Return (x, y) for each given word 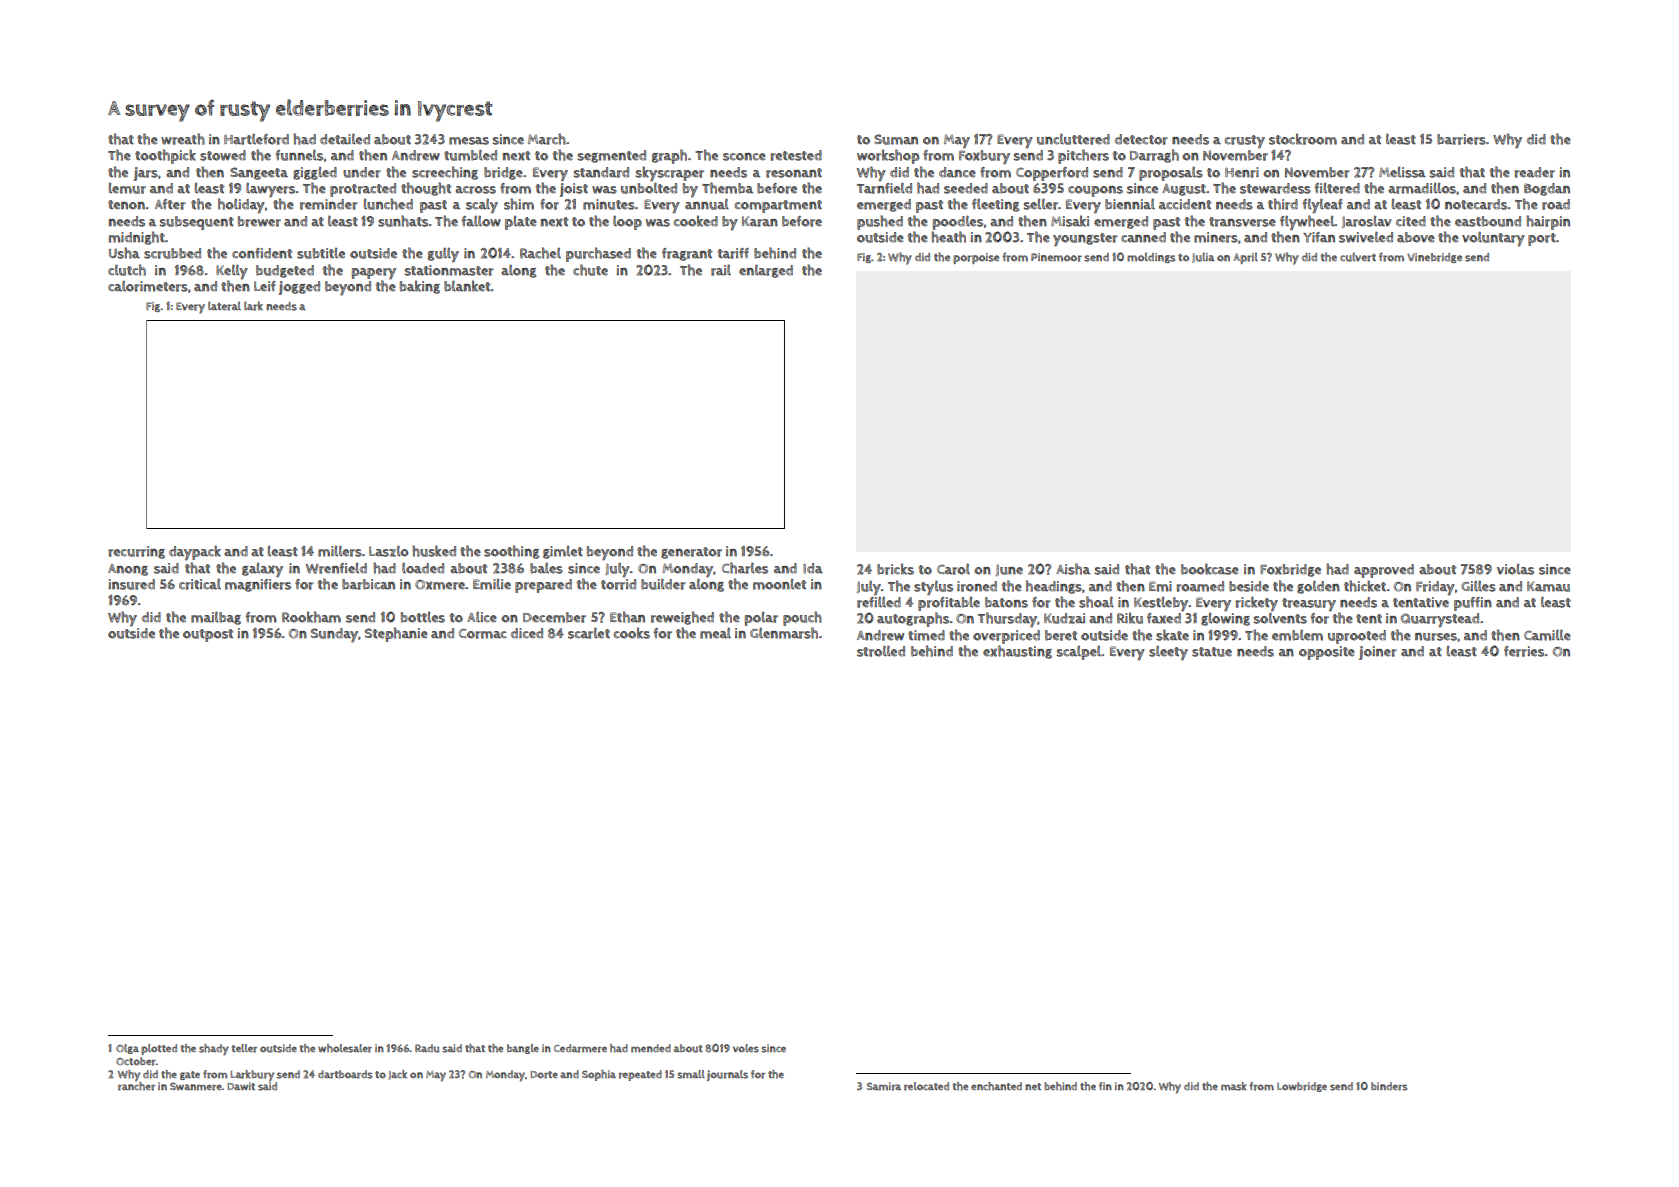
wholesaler (345, 1048)
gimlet (563, 552)
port (1542, 239)
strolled (881, 651)
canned (1143, 237)
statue (1212, 652)
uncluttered (1073, 139)
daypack (195, 553)
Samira (884, 1086)
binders (1389, 1086)
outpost (208, 635)
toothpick (165, 156)
